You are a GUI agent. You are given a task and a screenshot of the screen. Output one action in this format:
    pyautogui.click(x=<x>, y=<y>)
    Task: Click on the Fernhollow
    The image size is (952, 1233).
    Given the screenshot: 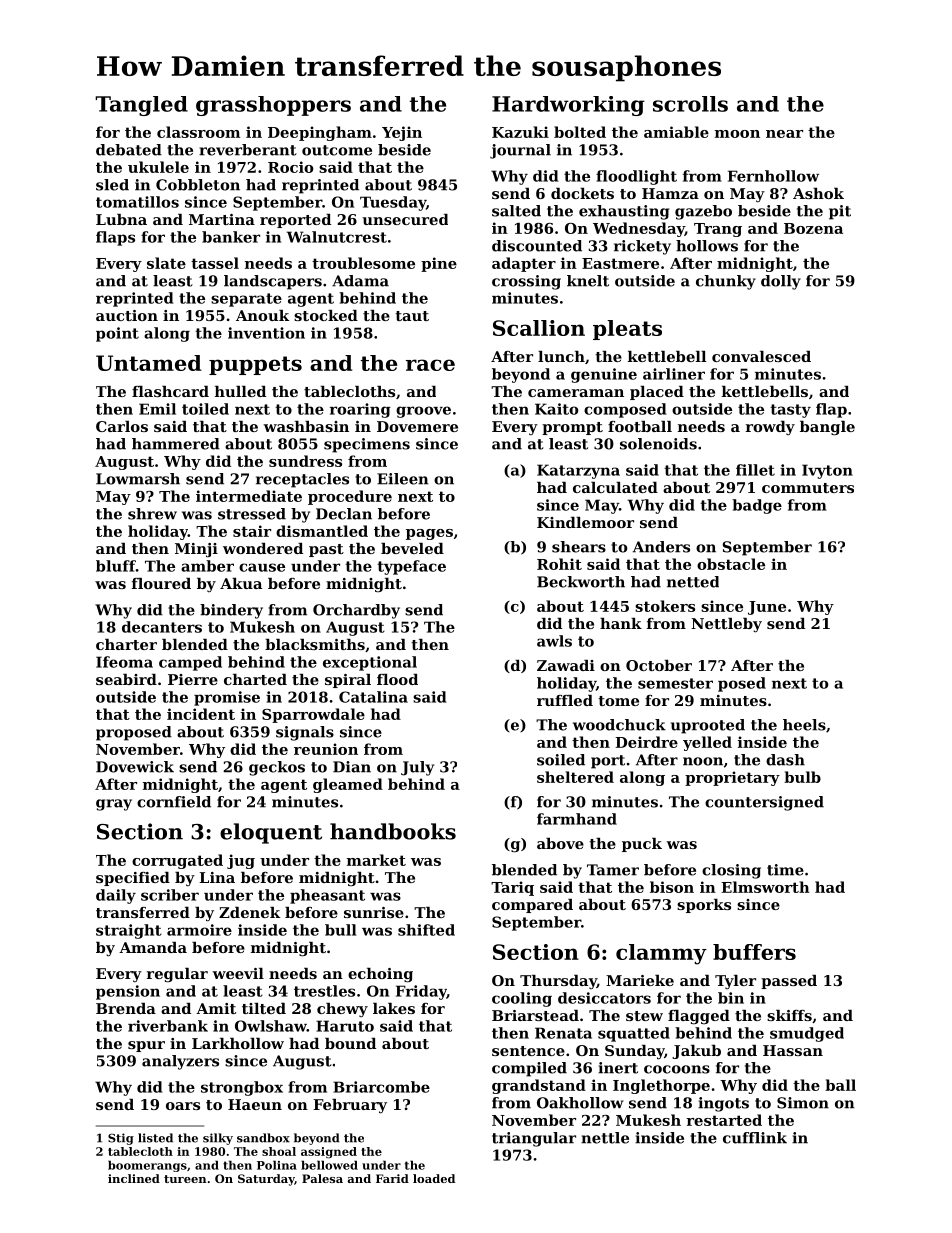 What is the action you would take?
    pyautogui.click(x=773, y=176)
